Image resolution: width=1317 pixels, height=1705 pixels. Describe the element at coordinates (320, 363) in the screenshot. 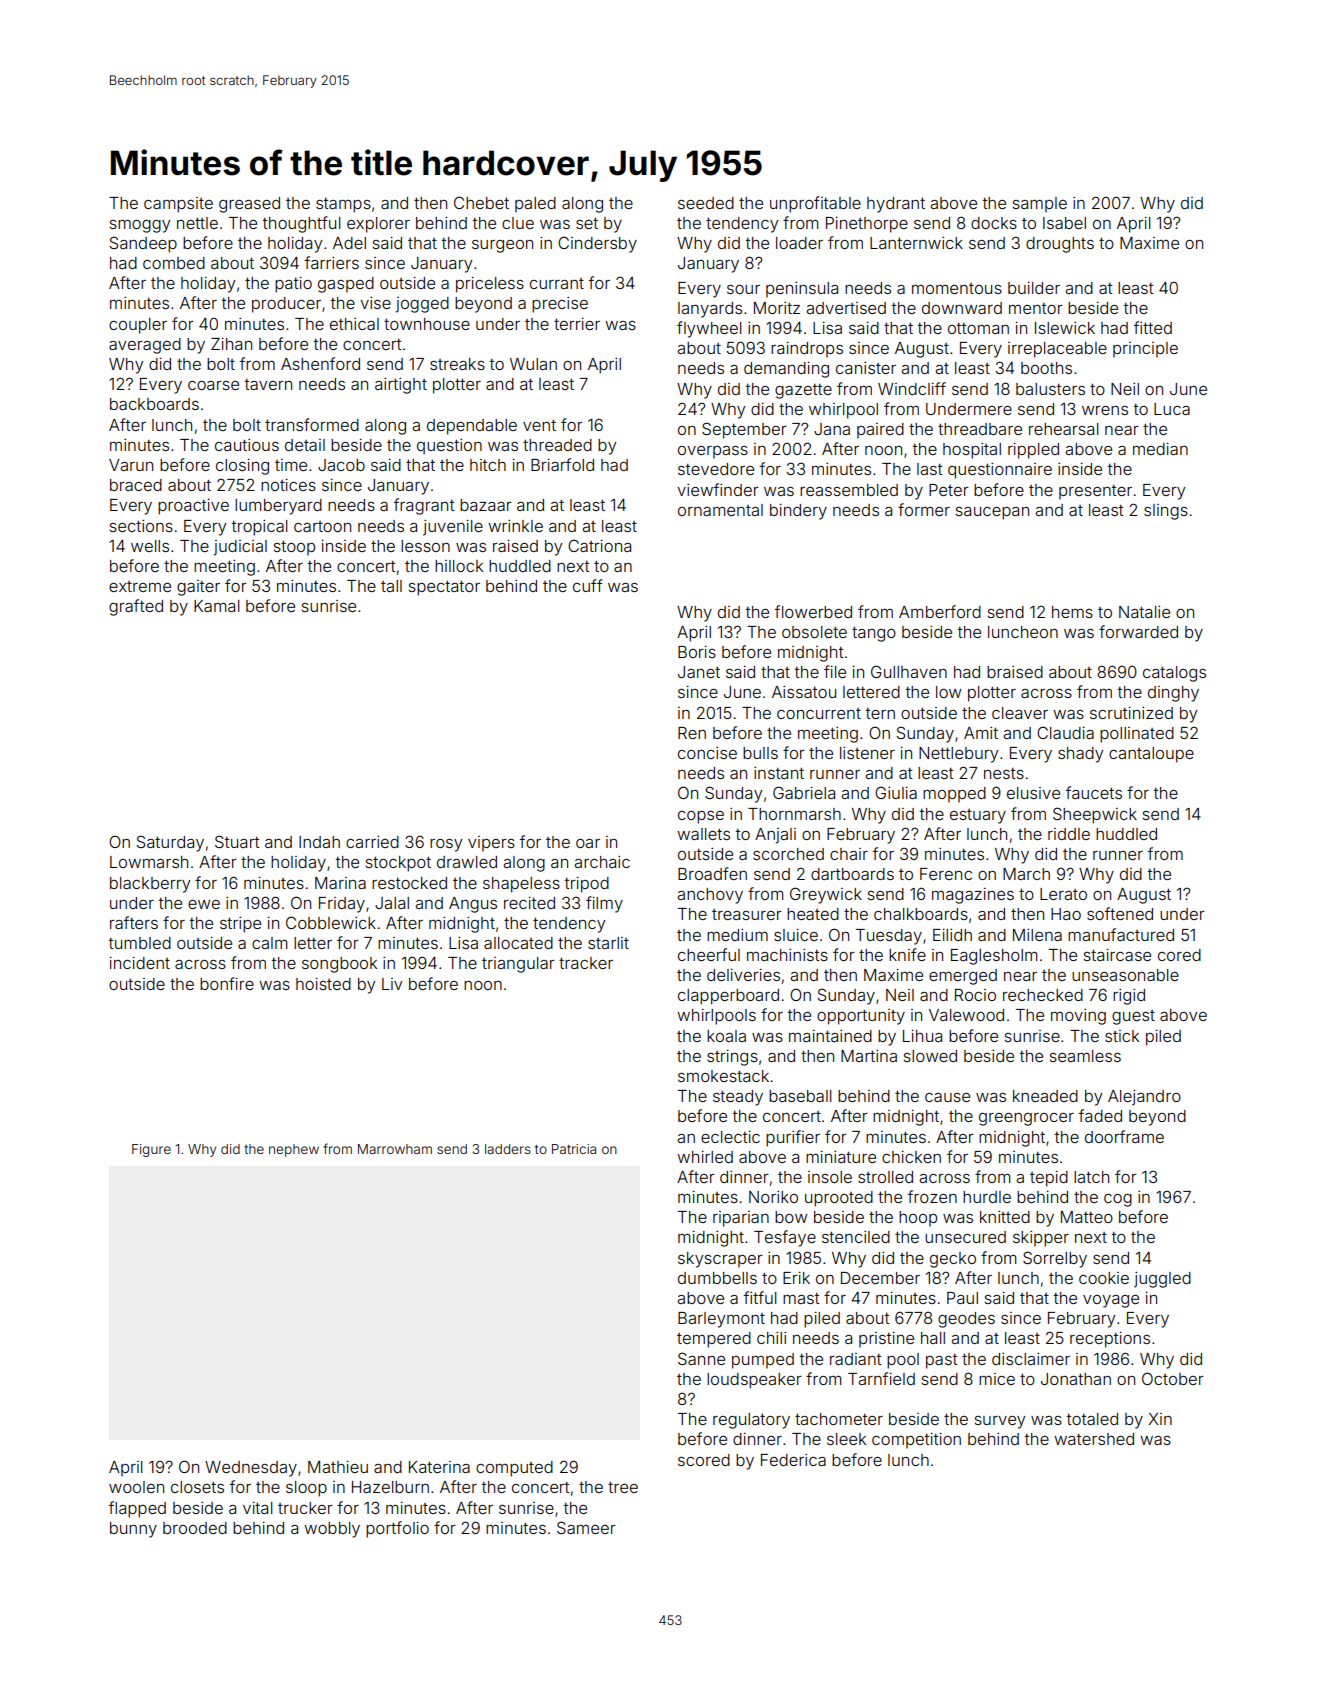

I see `Ashenford` at that location.
